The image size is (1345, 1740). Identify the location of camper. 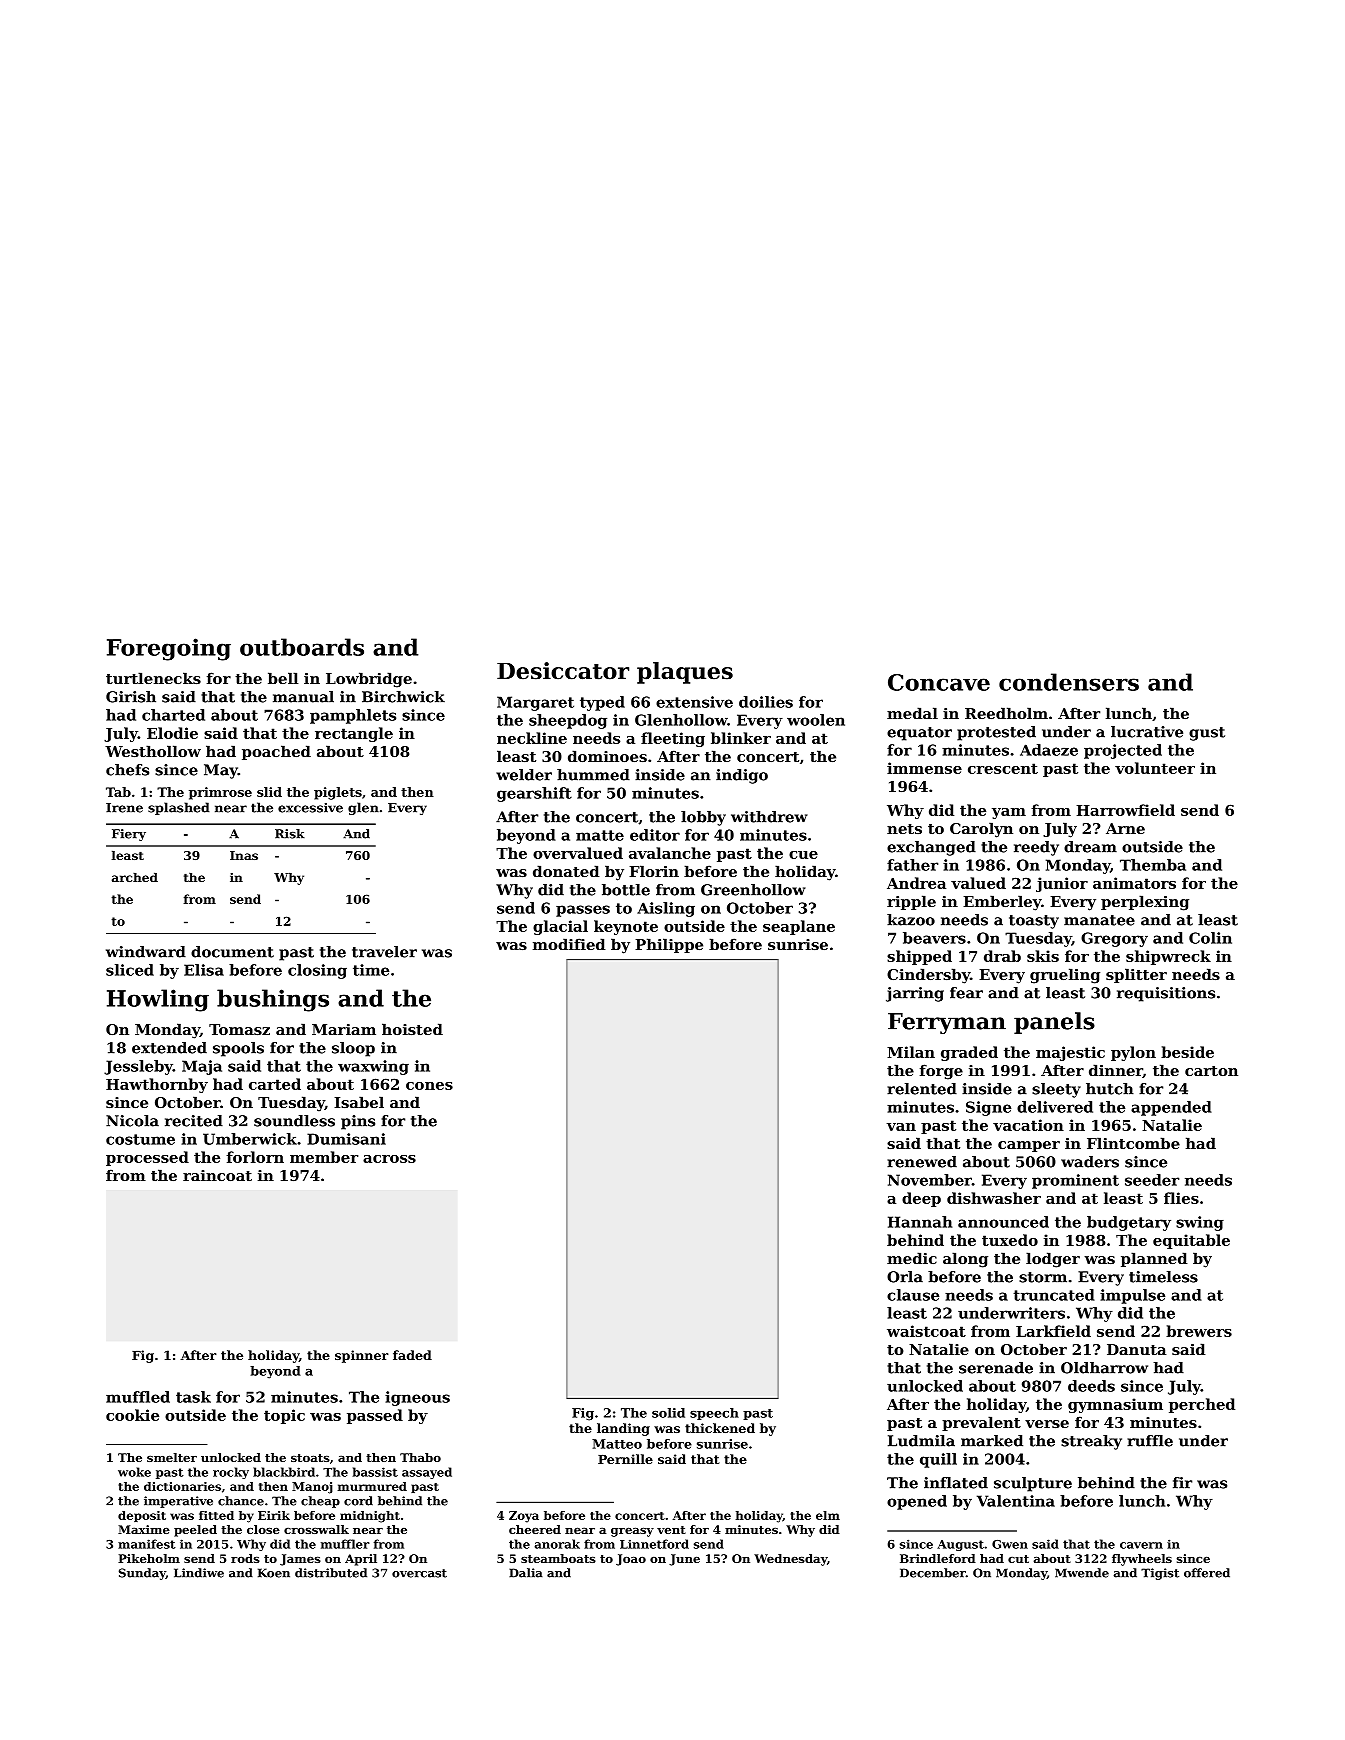
(1029, 1146).
